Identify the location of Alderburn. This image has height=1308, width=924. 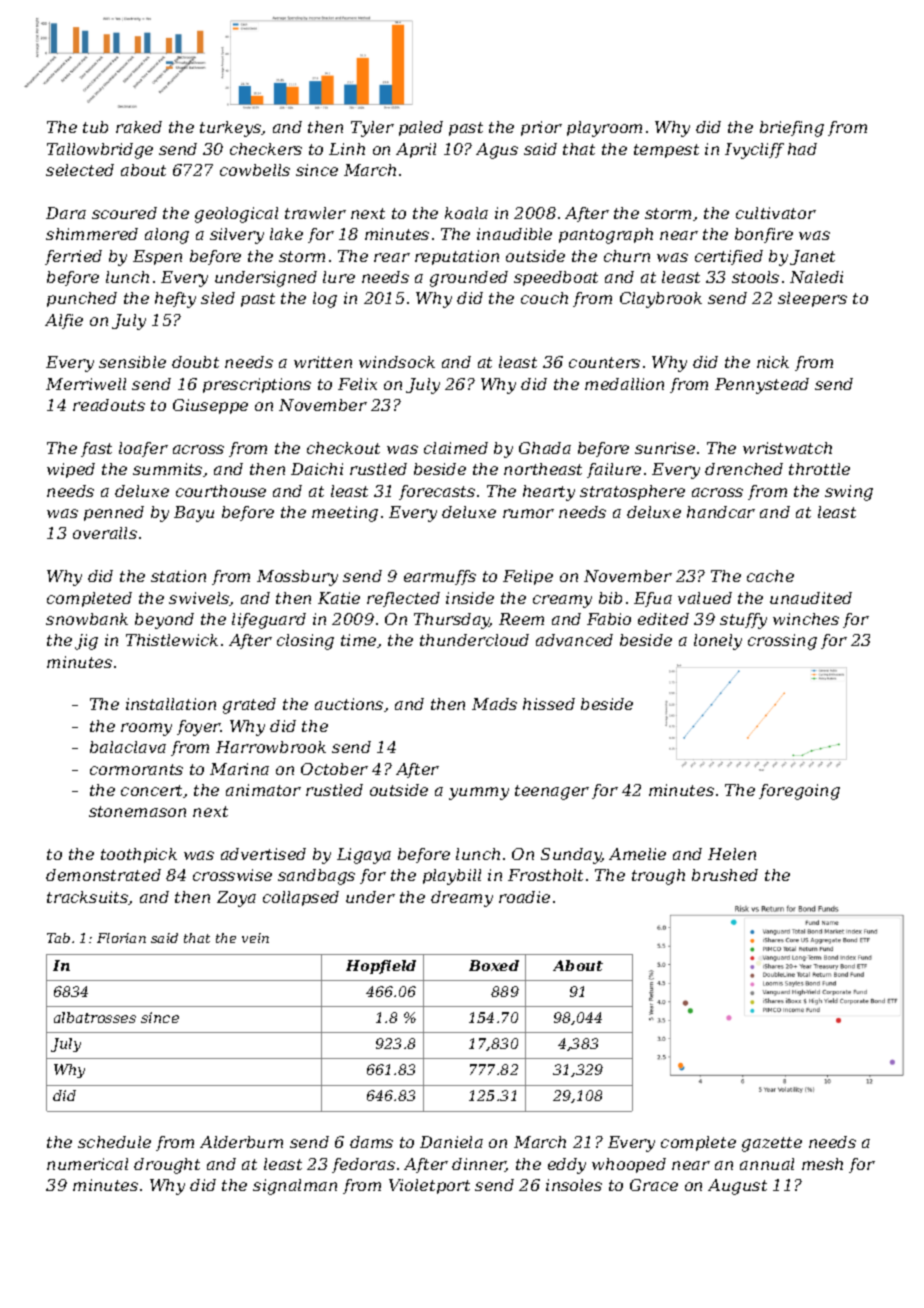
(241, 1142).
